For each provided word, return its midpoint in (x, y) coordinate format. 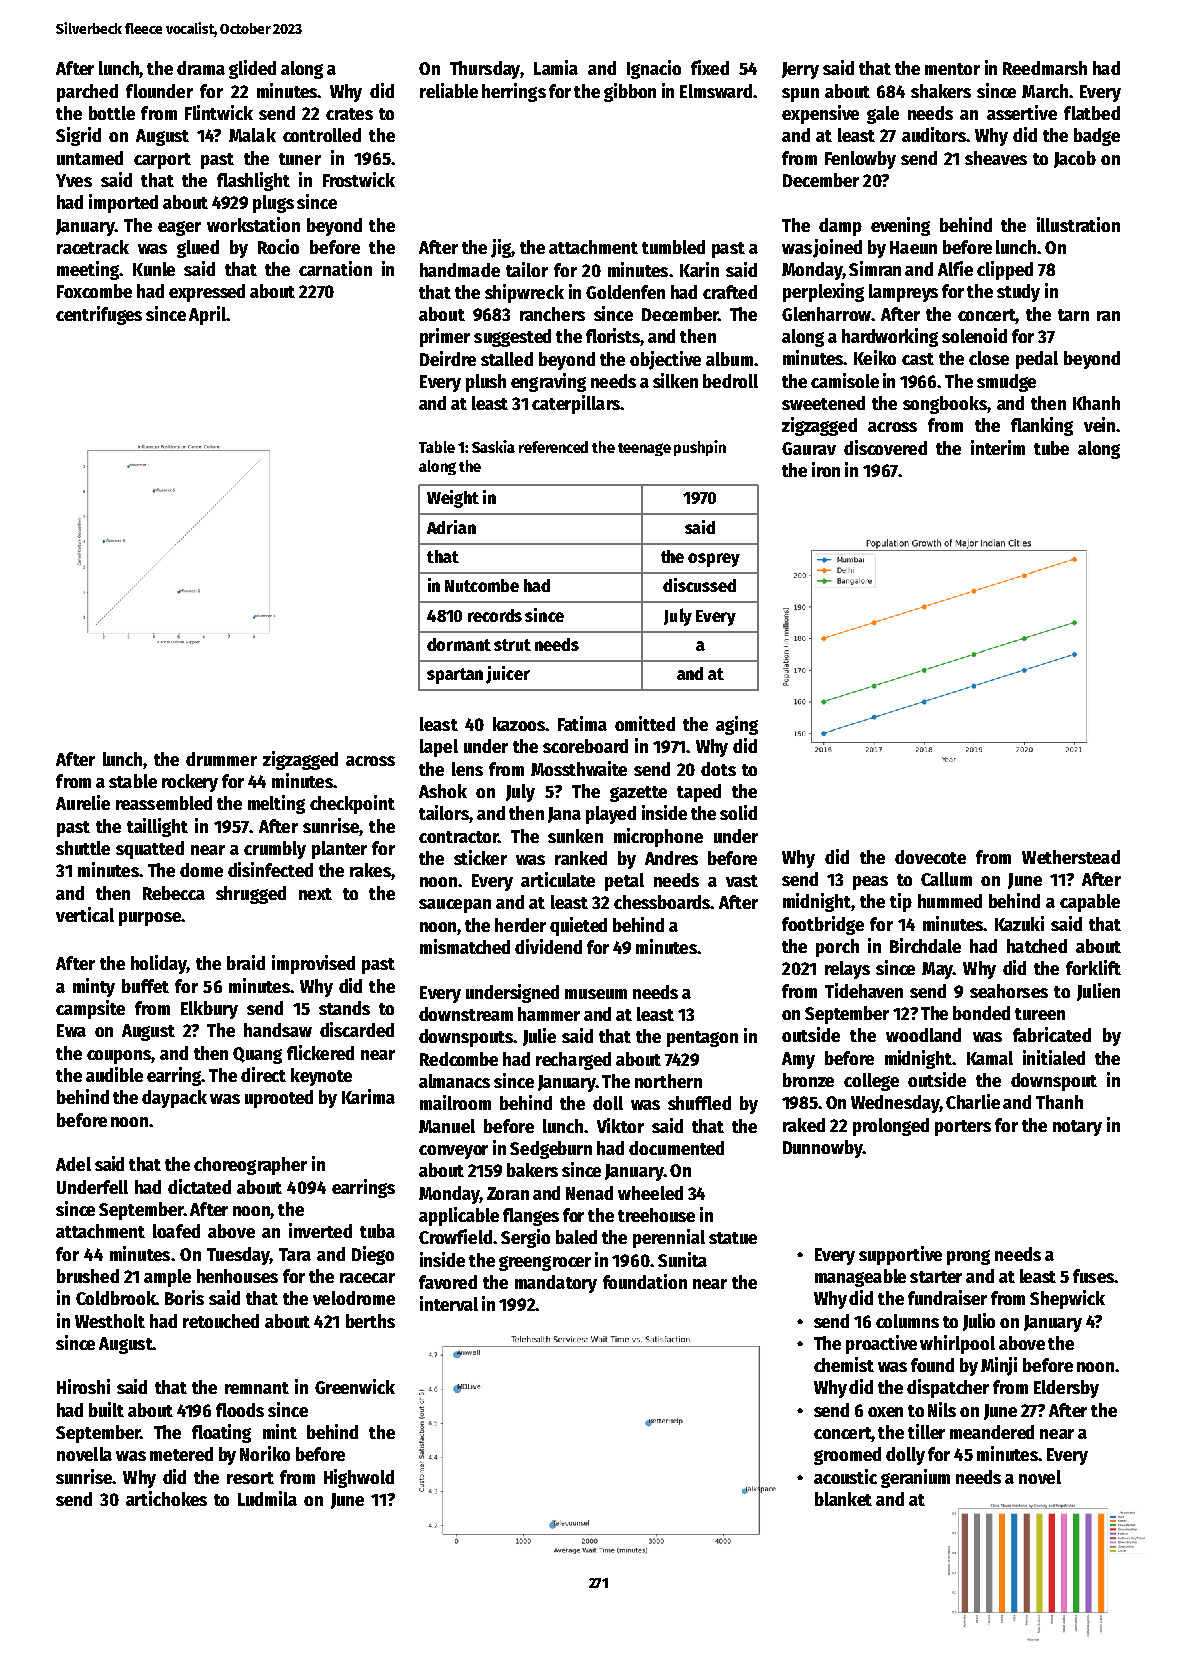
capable (1090, 903)
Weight (453, 499)
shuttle (83, 848)
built (106, 1409)
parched (87, 93)
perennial (669, 1238)
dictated (199, 1186)
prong (968, 1257)
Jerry (800, 70)
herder (520, 925)
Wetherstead (1071, 857)
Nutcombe (482, 585)
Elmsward (716, 91)
